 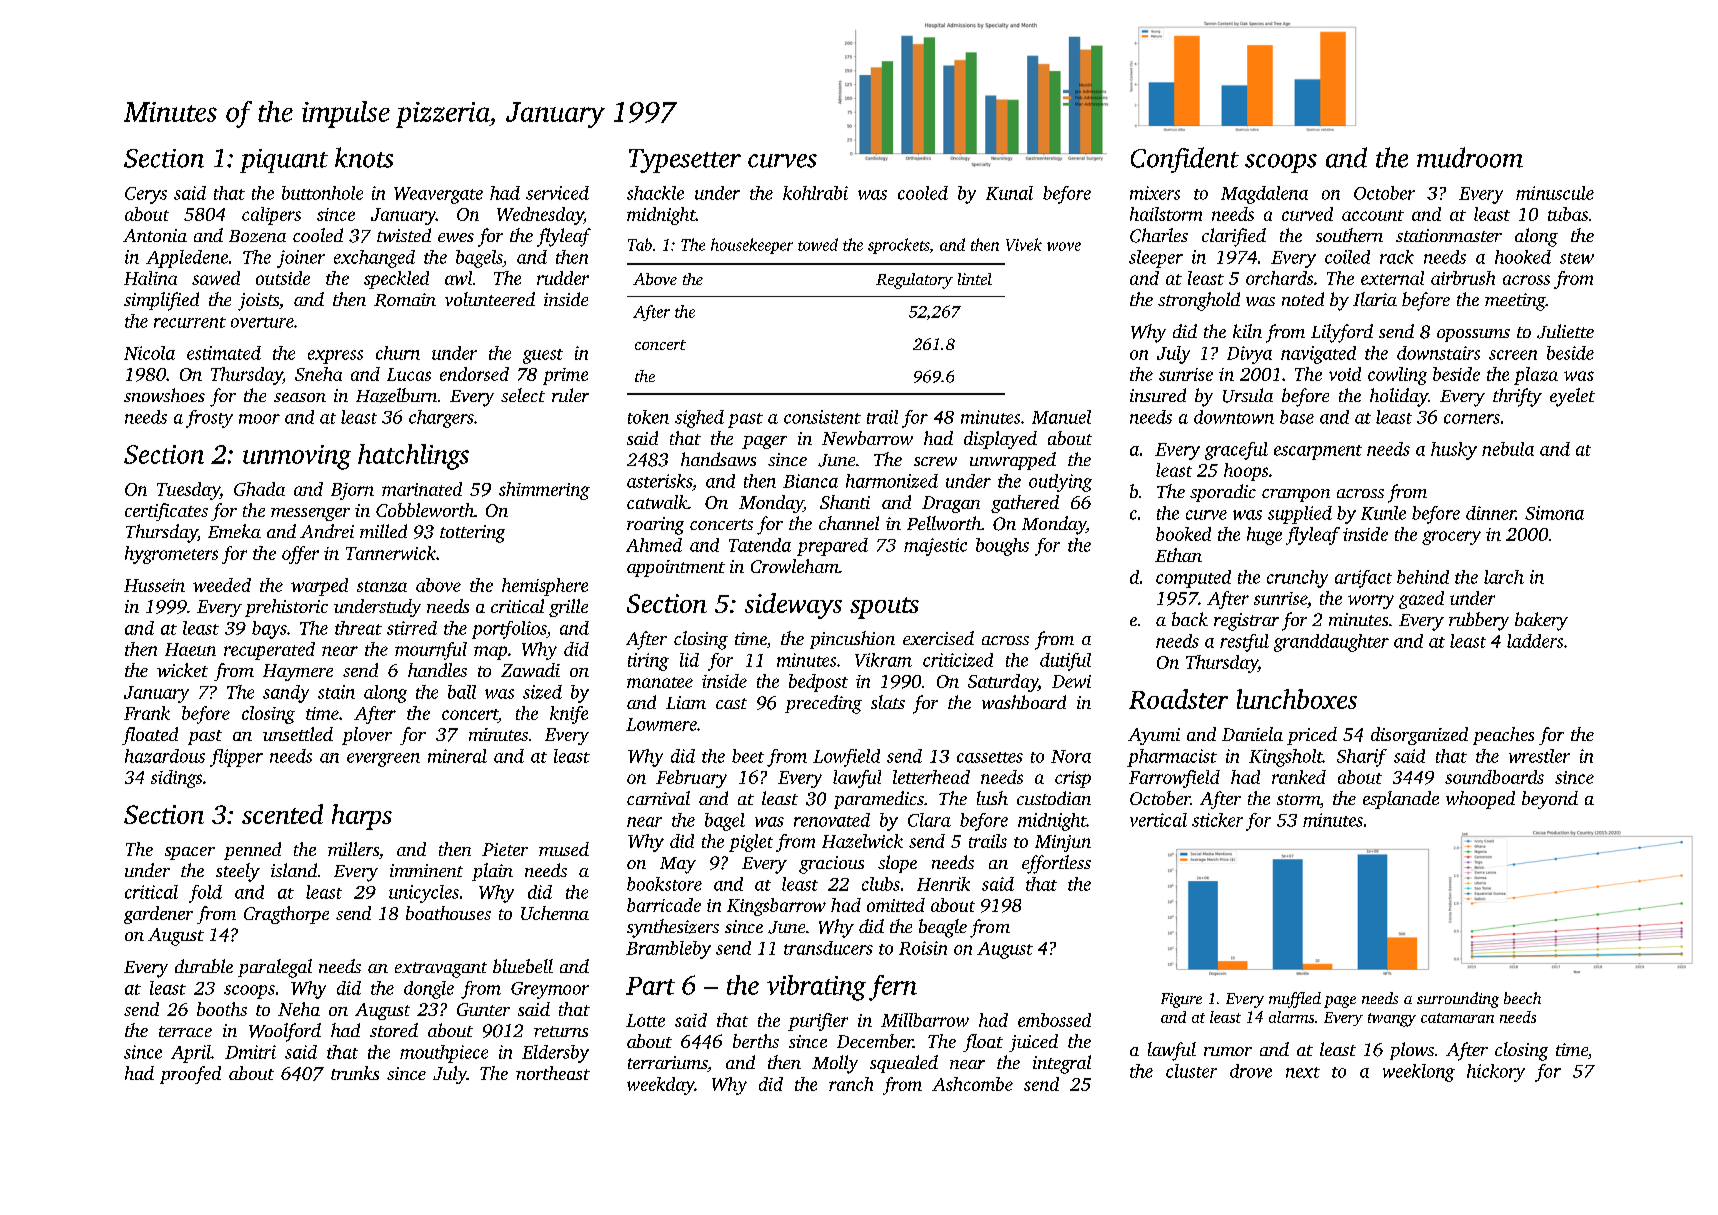 What do you see at coordinates (1470, 157) in the screenshot?
I see `mudroom` at bounding box center [1470, 157].
